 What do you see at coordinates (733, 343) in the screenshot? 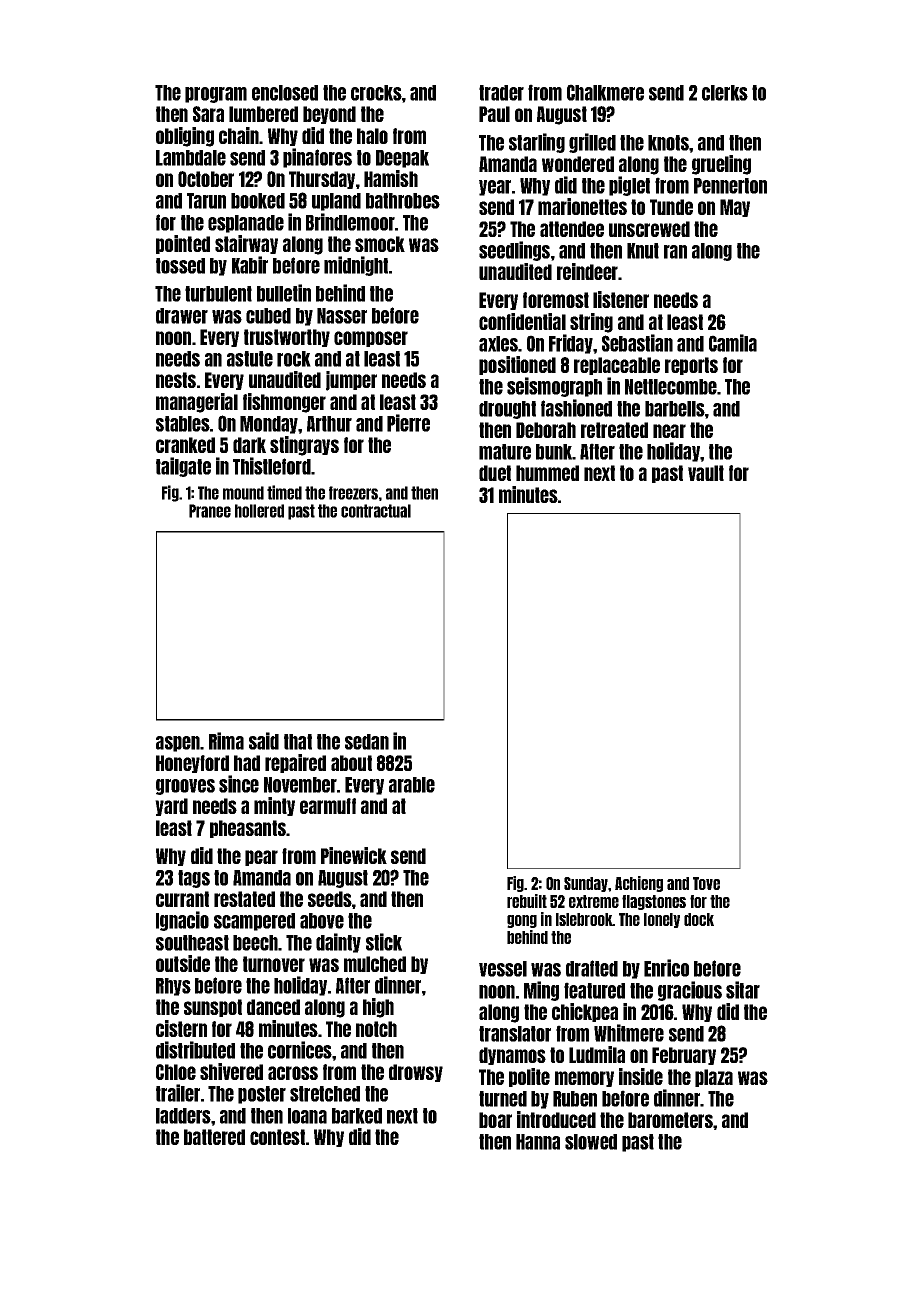
I see `Camila` at bounding box center [733, 343].
